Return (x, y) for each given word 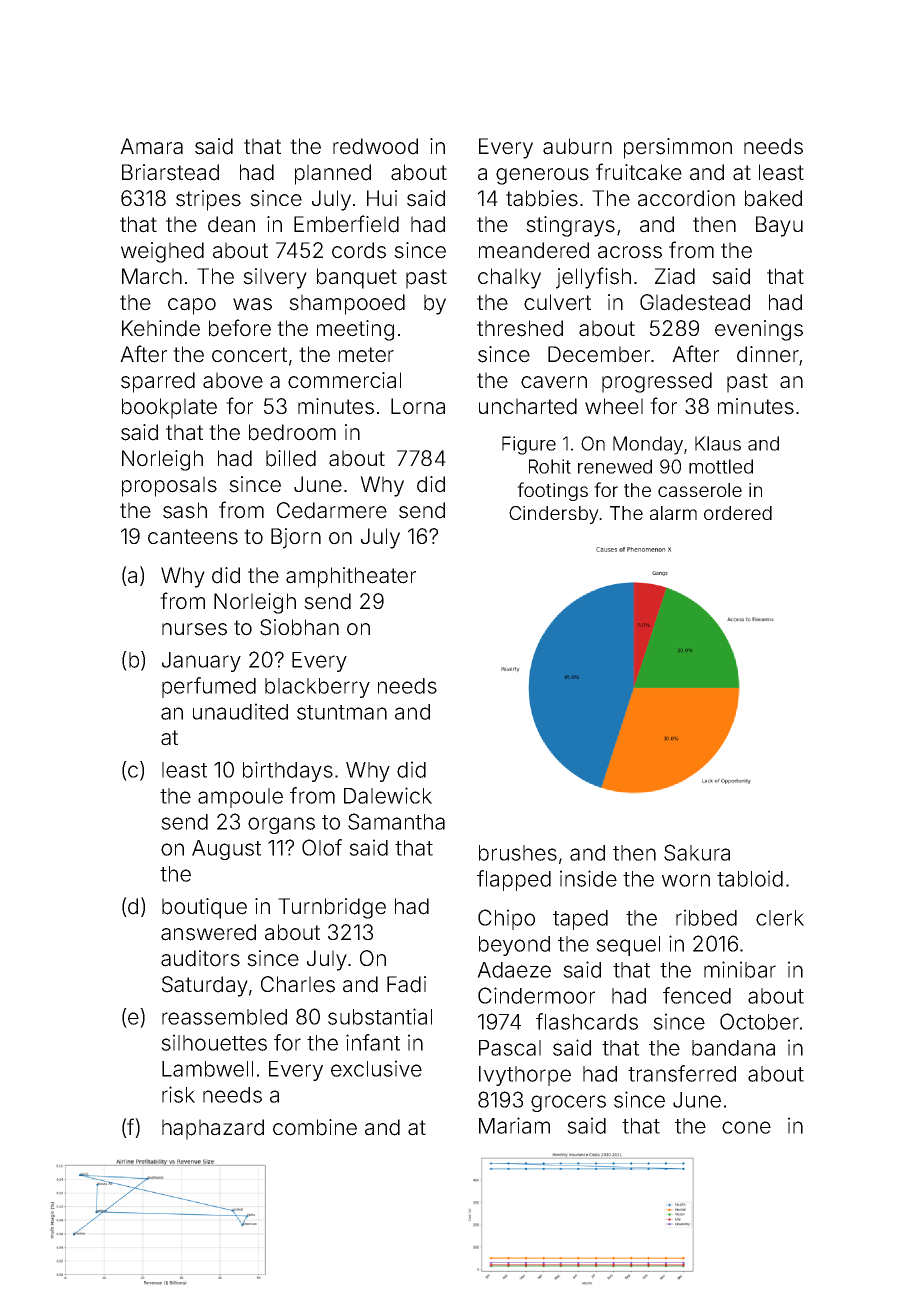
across (630, 252)
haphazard (213, 1129)
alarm (673, 513)
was (252, 304)
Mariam (514, 1125)
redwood (375, 146)
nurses (194, 629)
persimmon (678, 148)
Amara (151, 146)
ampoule (240, 798)
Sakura (697, 852)
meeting (355, 330)
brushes (518, 853)
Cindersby (554, 515)
